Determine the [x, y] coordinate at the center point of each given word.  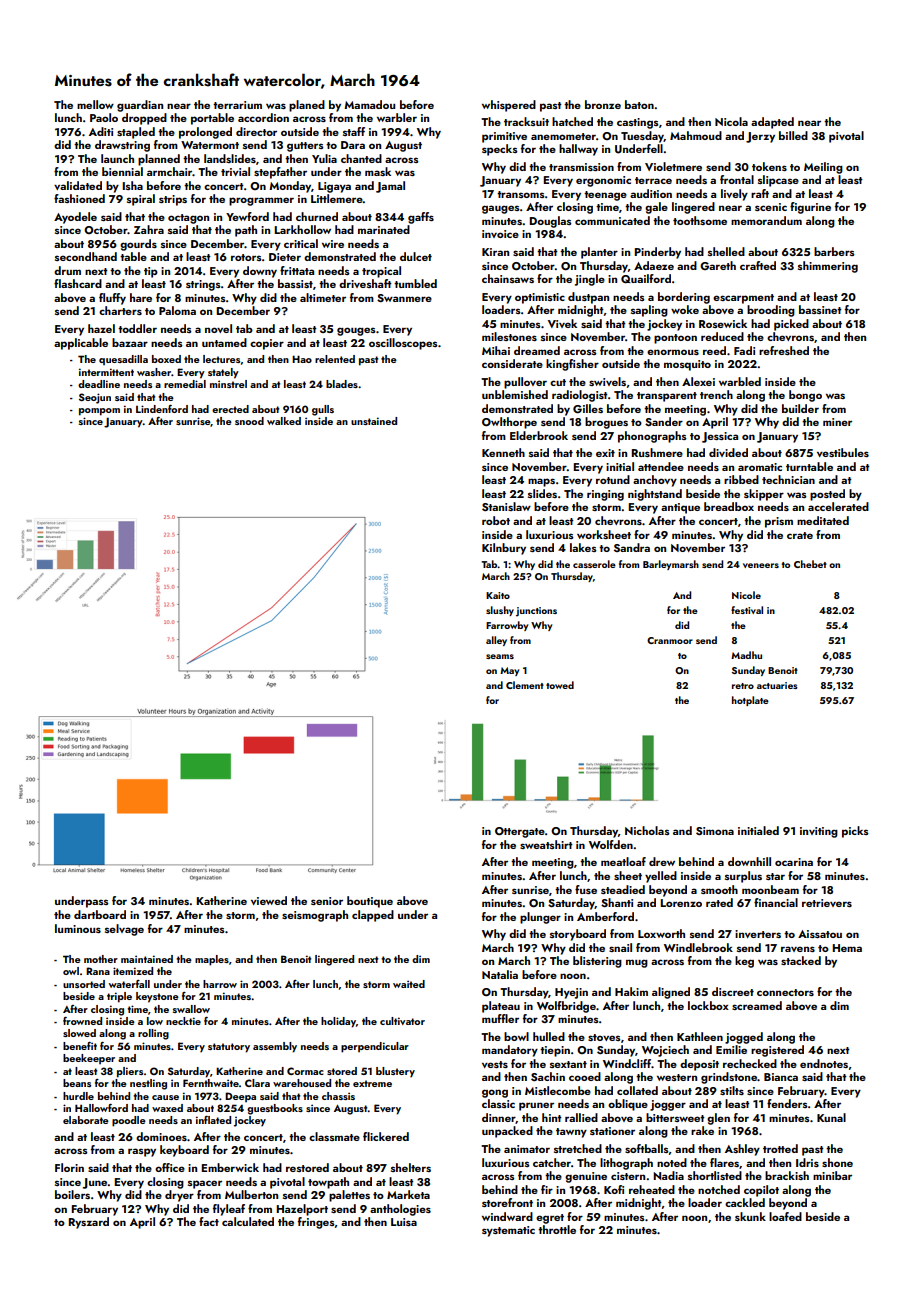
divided [728, 452]
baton [639, 104]
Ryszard [88, 1223]
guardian [140, 106]
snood [249, 421]
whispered [509, 106]
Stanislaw [506, 506]
